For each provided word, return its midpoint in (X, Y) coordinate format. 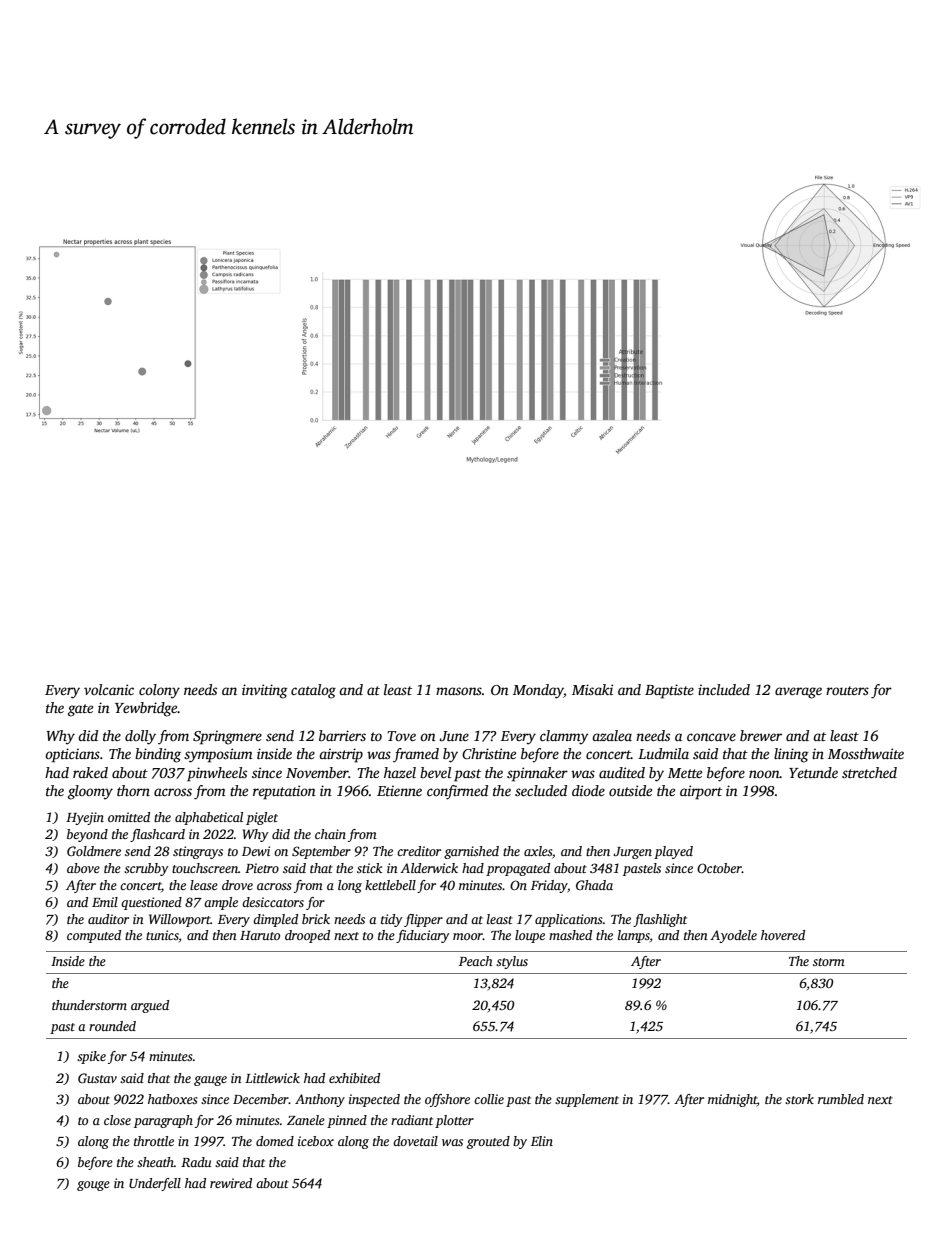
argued (150, 1006)
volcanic (109, 689)
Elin (542, 1141)
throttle (154, 1141)
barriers (342, 735)
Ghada (594, 885)
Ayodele (733, 936)
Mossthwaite (866, 753)
